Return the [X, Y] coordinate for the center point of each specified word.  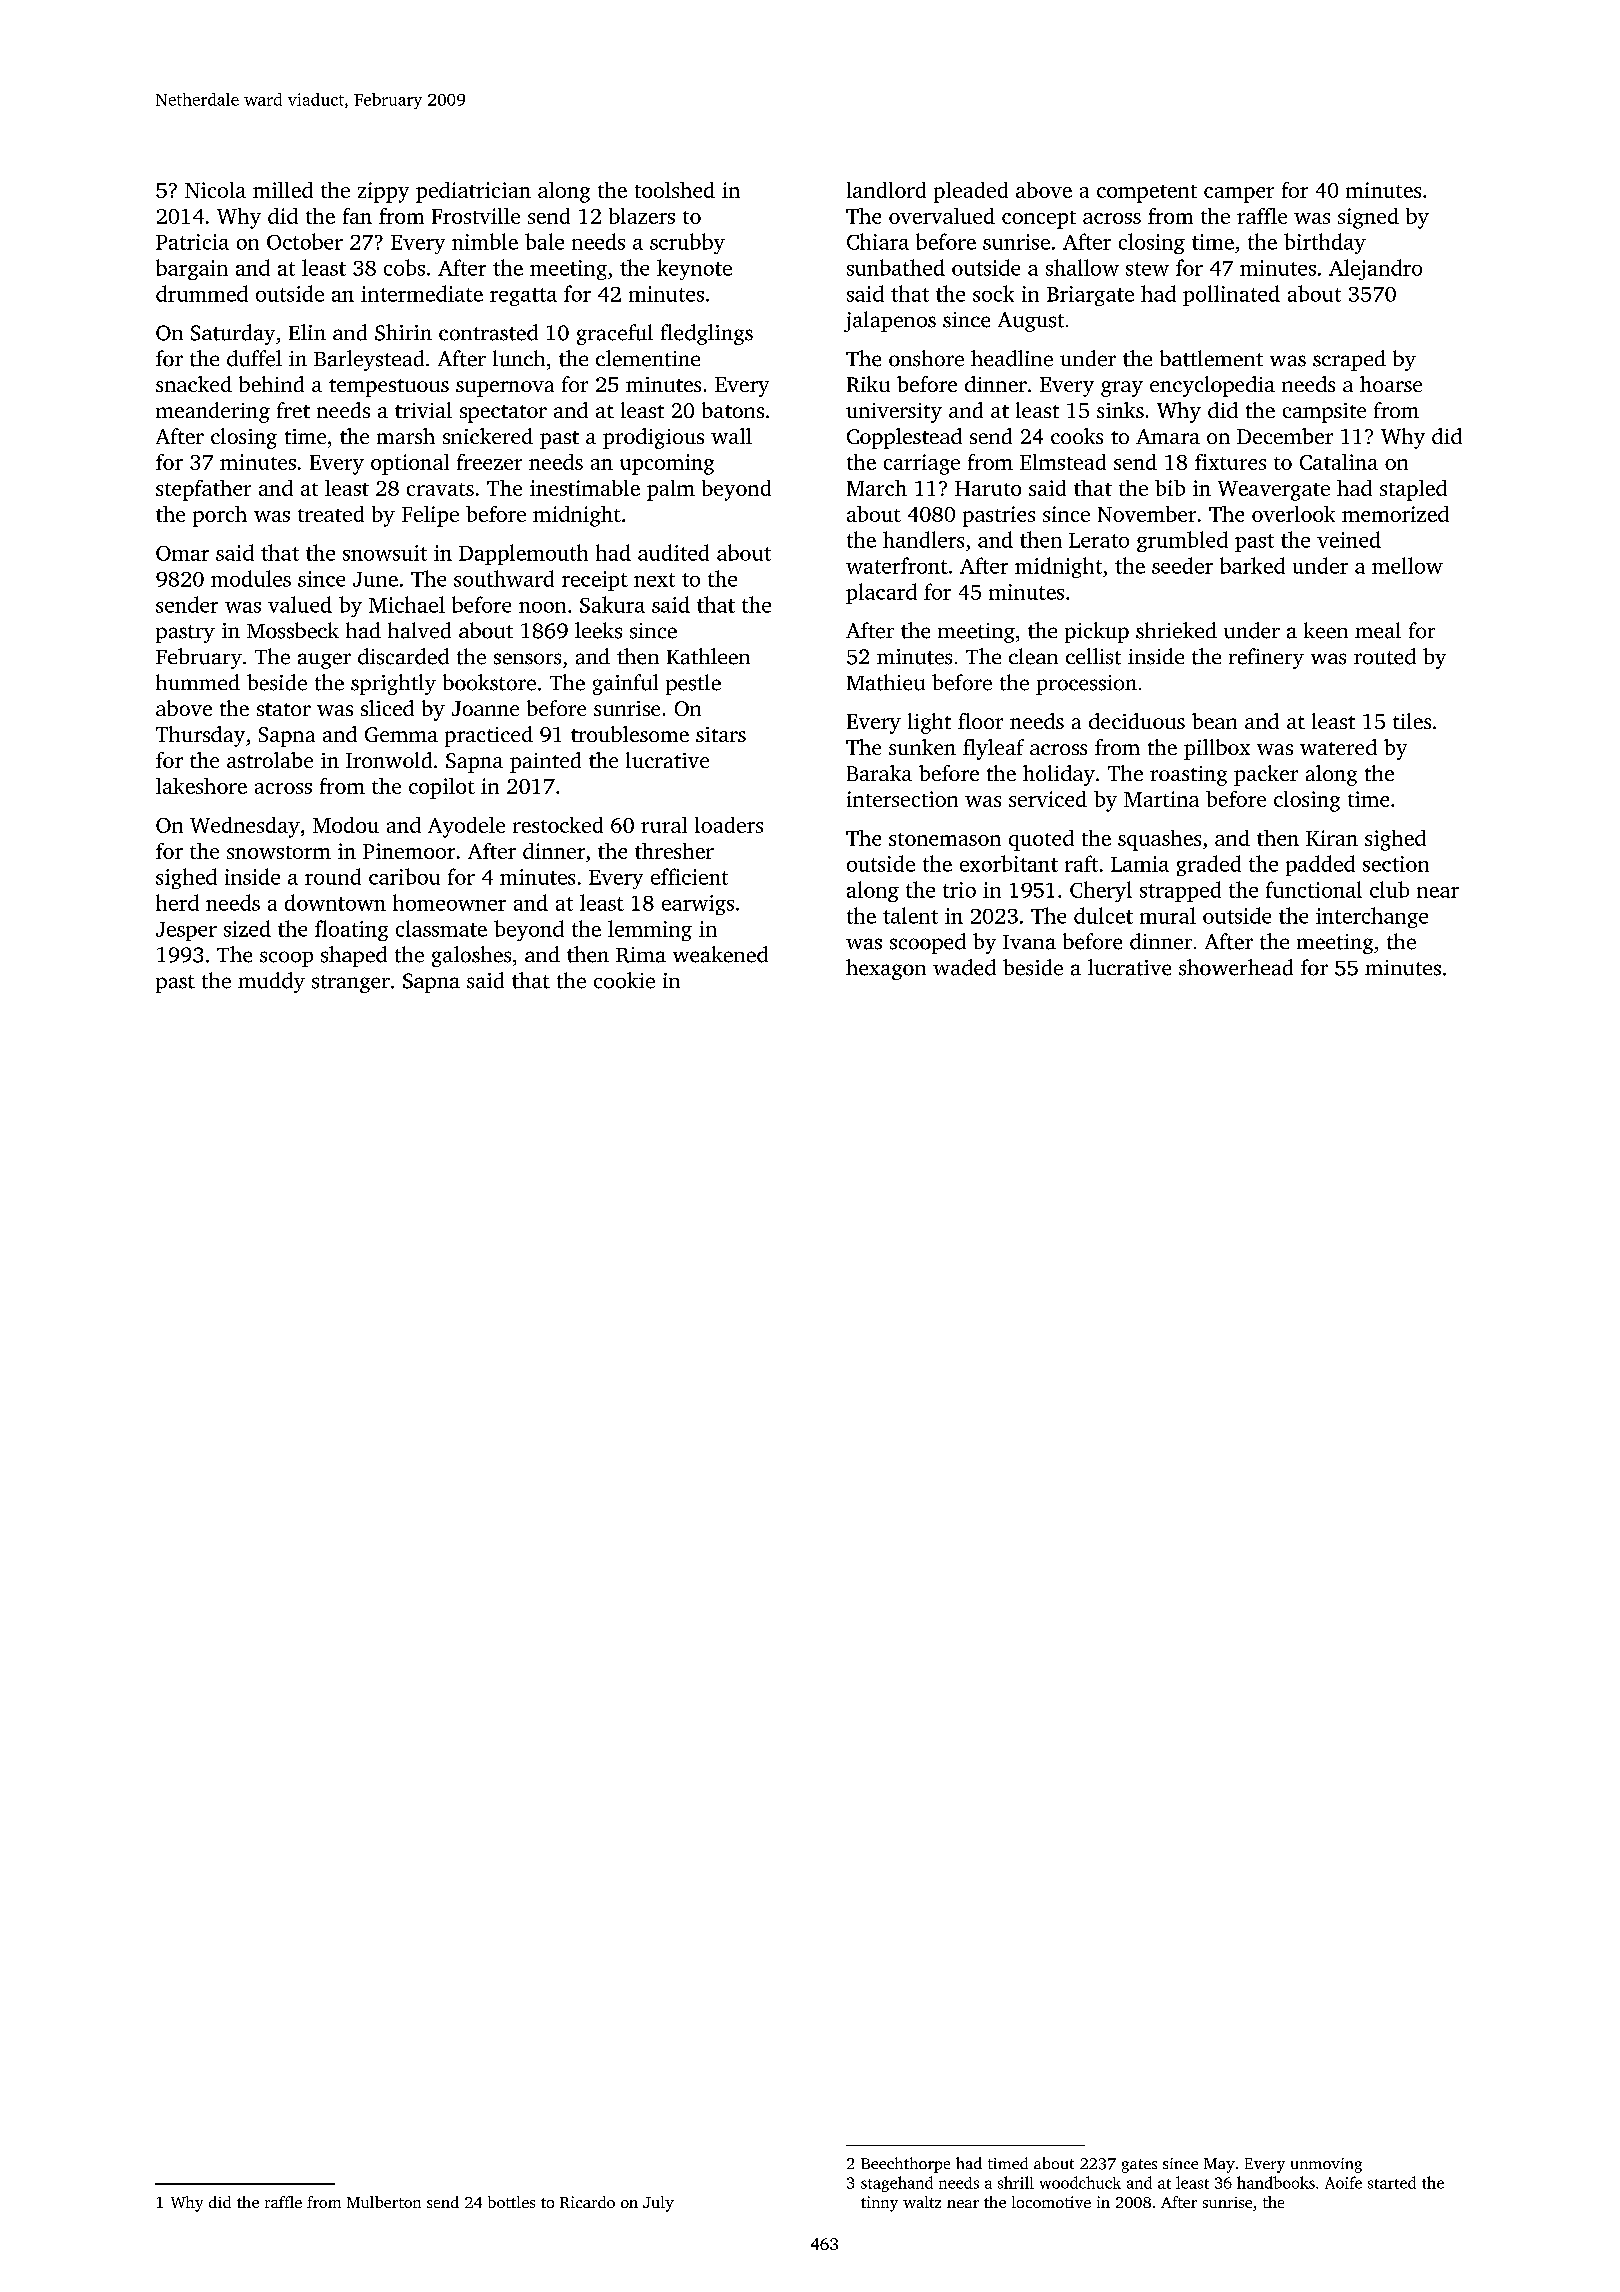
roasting [1188, 776]
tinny [879, 2204]
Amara [1168, 436]
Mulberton [384, 2202]
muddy [271, 982]
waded [964, 967]
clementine [648, 358]
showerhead [1236, 967]
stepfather [203, 490]
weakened [720, 954]
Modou [346, 825]
